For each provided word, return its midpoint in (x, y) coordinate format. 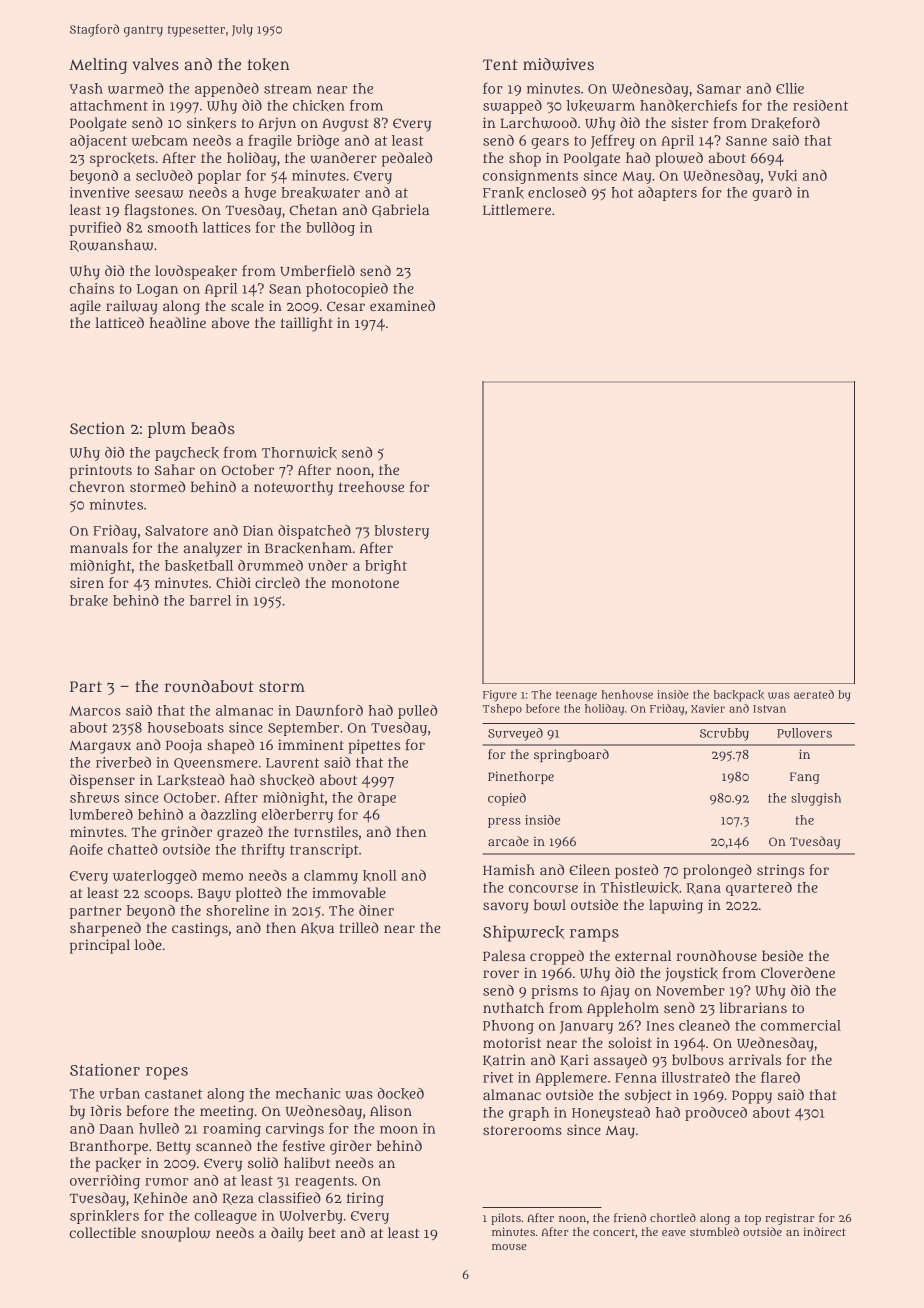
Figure (500, 696)
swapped (512, 107)
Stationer (105, 1070)
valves (155, 64)
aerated (814, 694)
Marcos (95, 711)
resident (820, 105)
